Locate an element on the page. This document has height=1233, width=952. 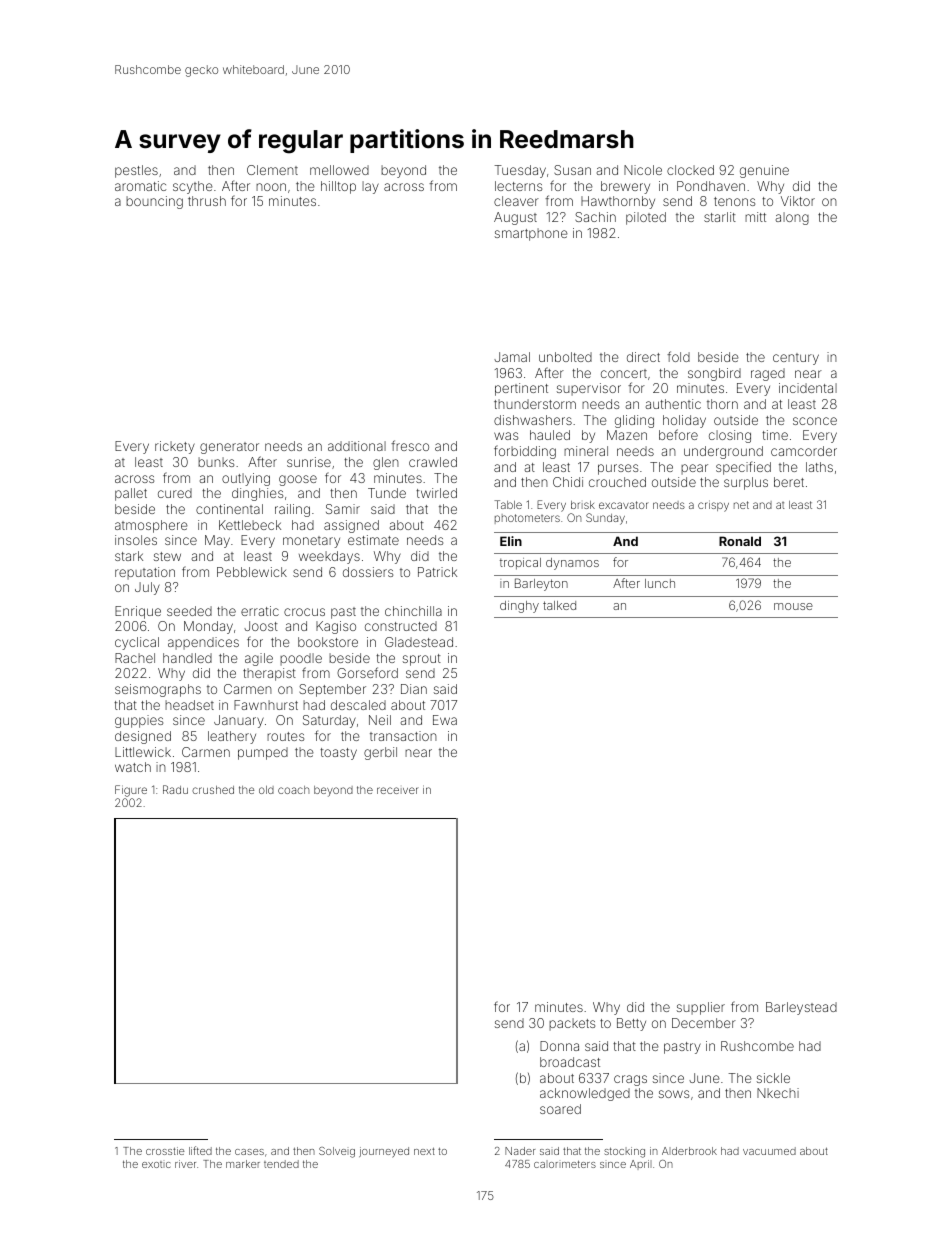
dinghies is located at coordinates (257, 494).
